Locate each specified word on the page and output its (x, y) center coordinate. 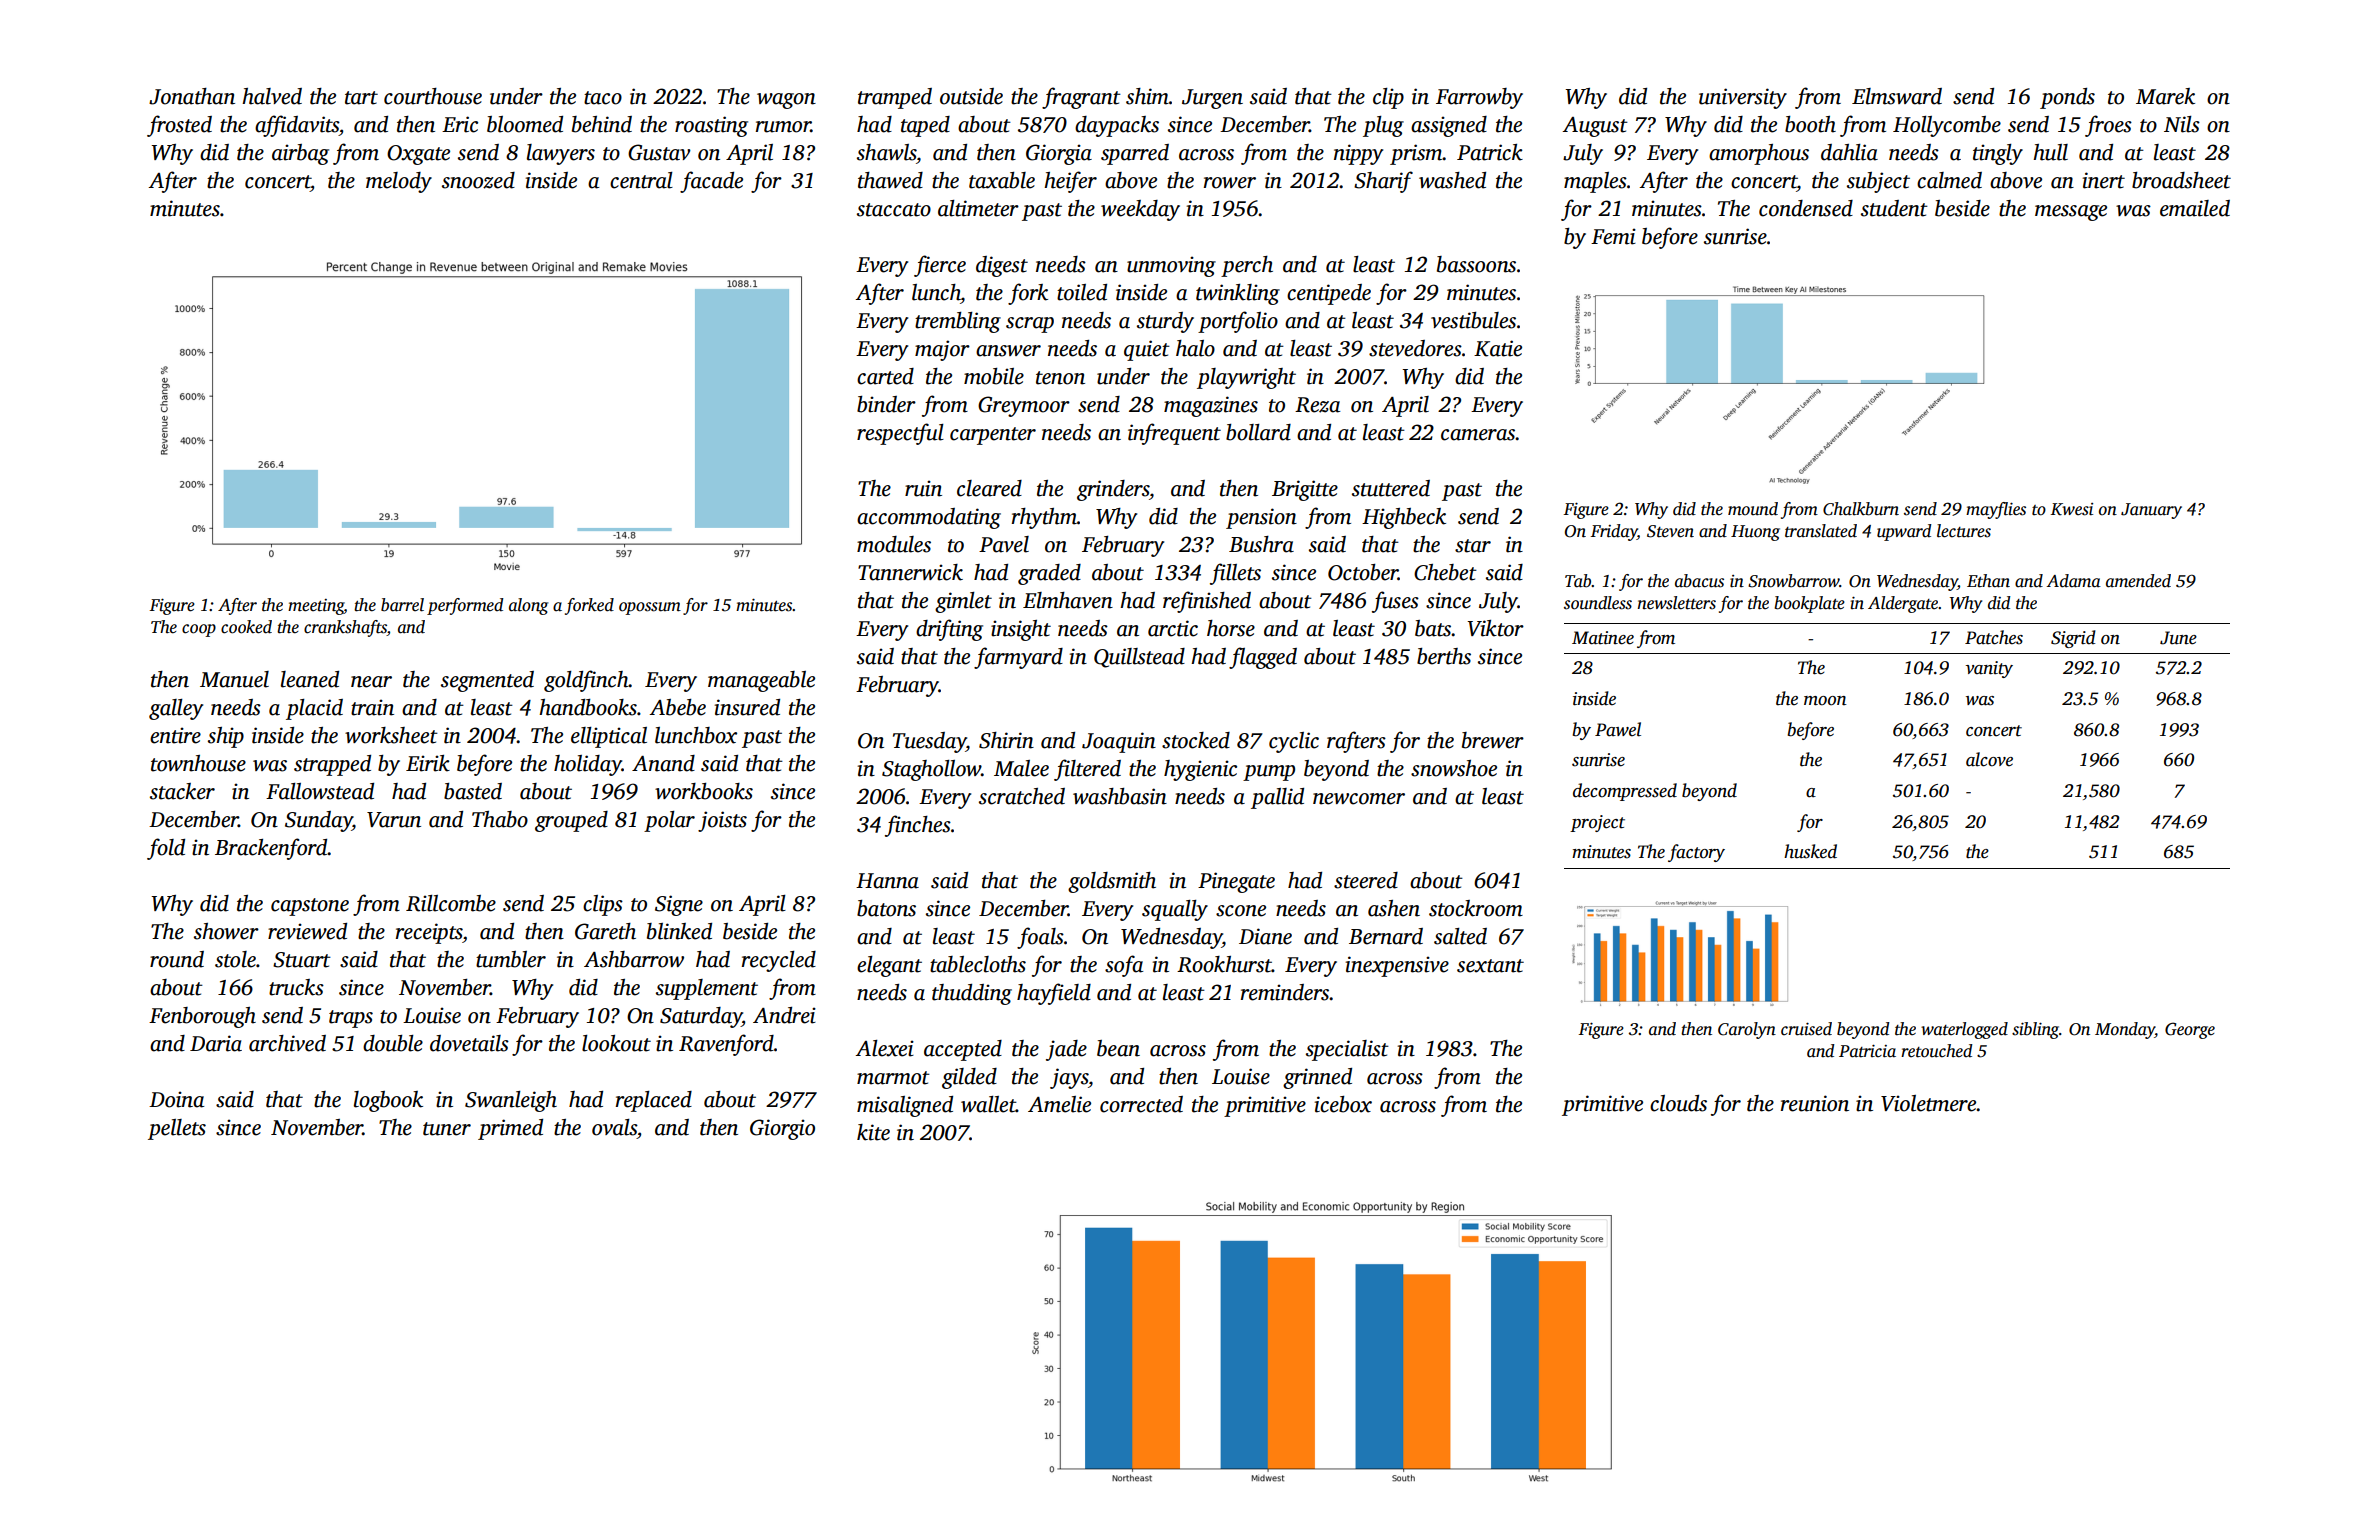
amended (2138, 581)
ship (226, 737)
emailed (2195, 208)
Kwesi (2072, 509)
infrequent (1174, 434)
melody (399, 182)
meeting (316, 607)
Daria (216, 1043)
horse (1231, 628)
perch (1247, 266)
